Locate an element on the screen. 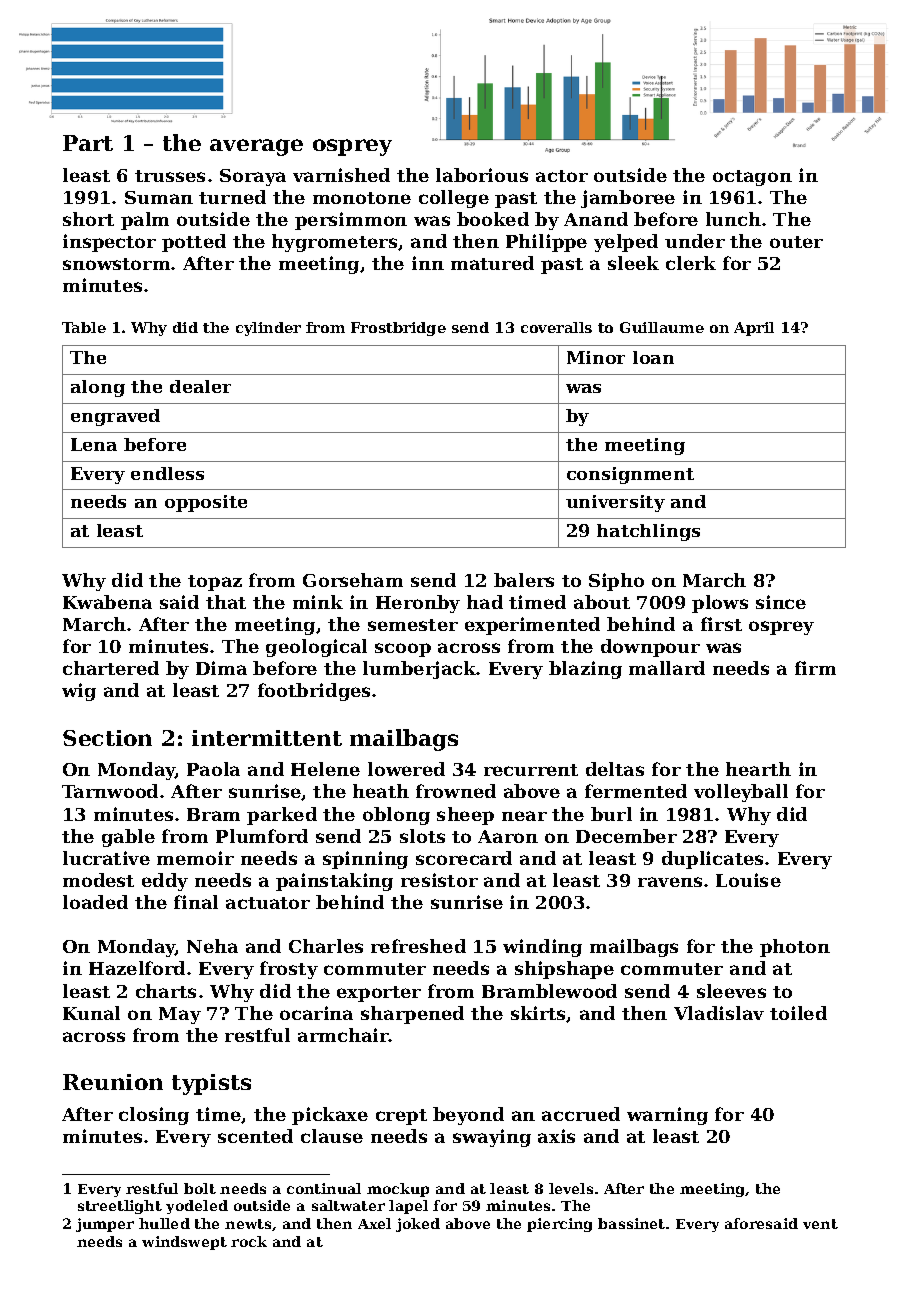 The height and width of the screenshot is (1316, 908). average is located at coordinates (256, 147).
